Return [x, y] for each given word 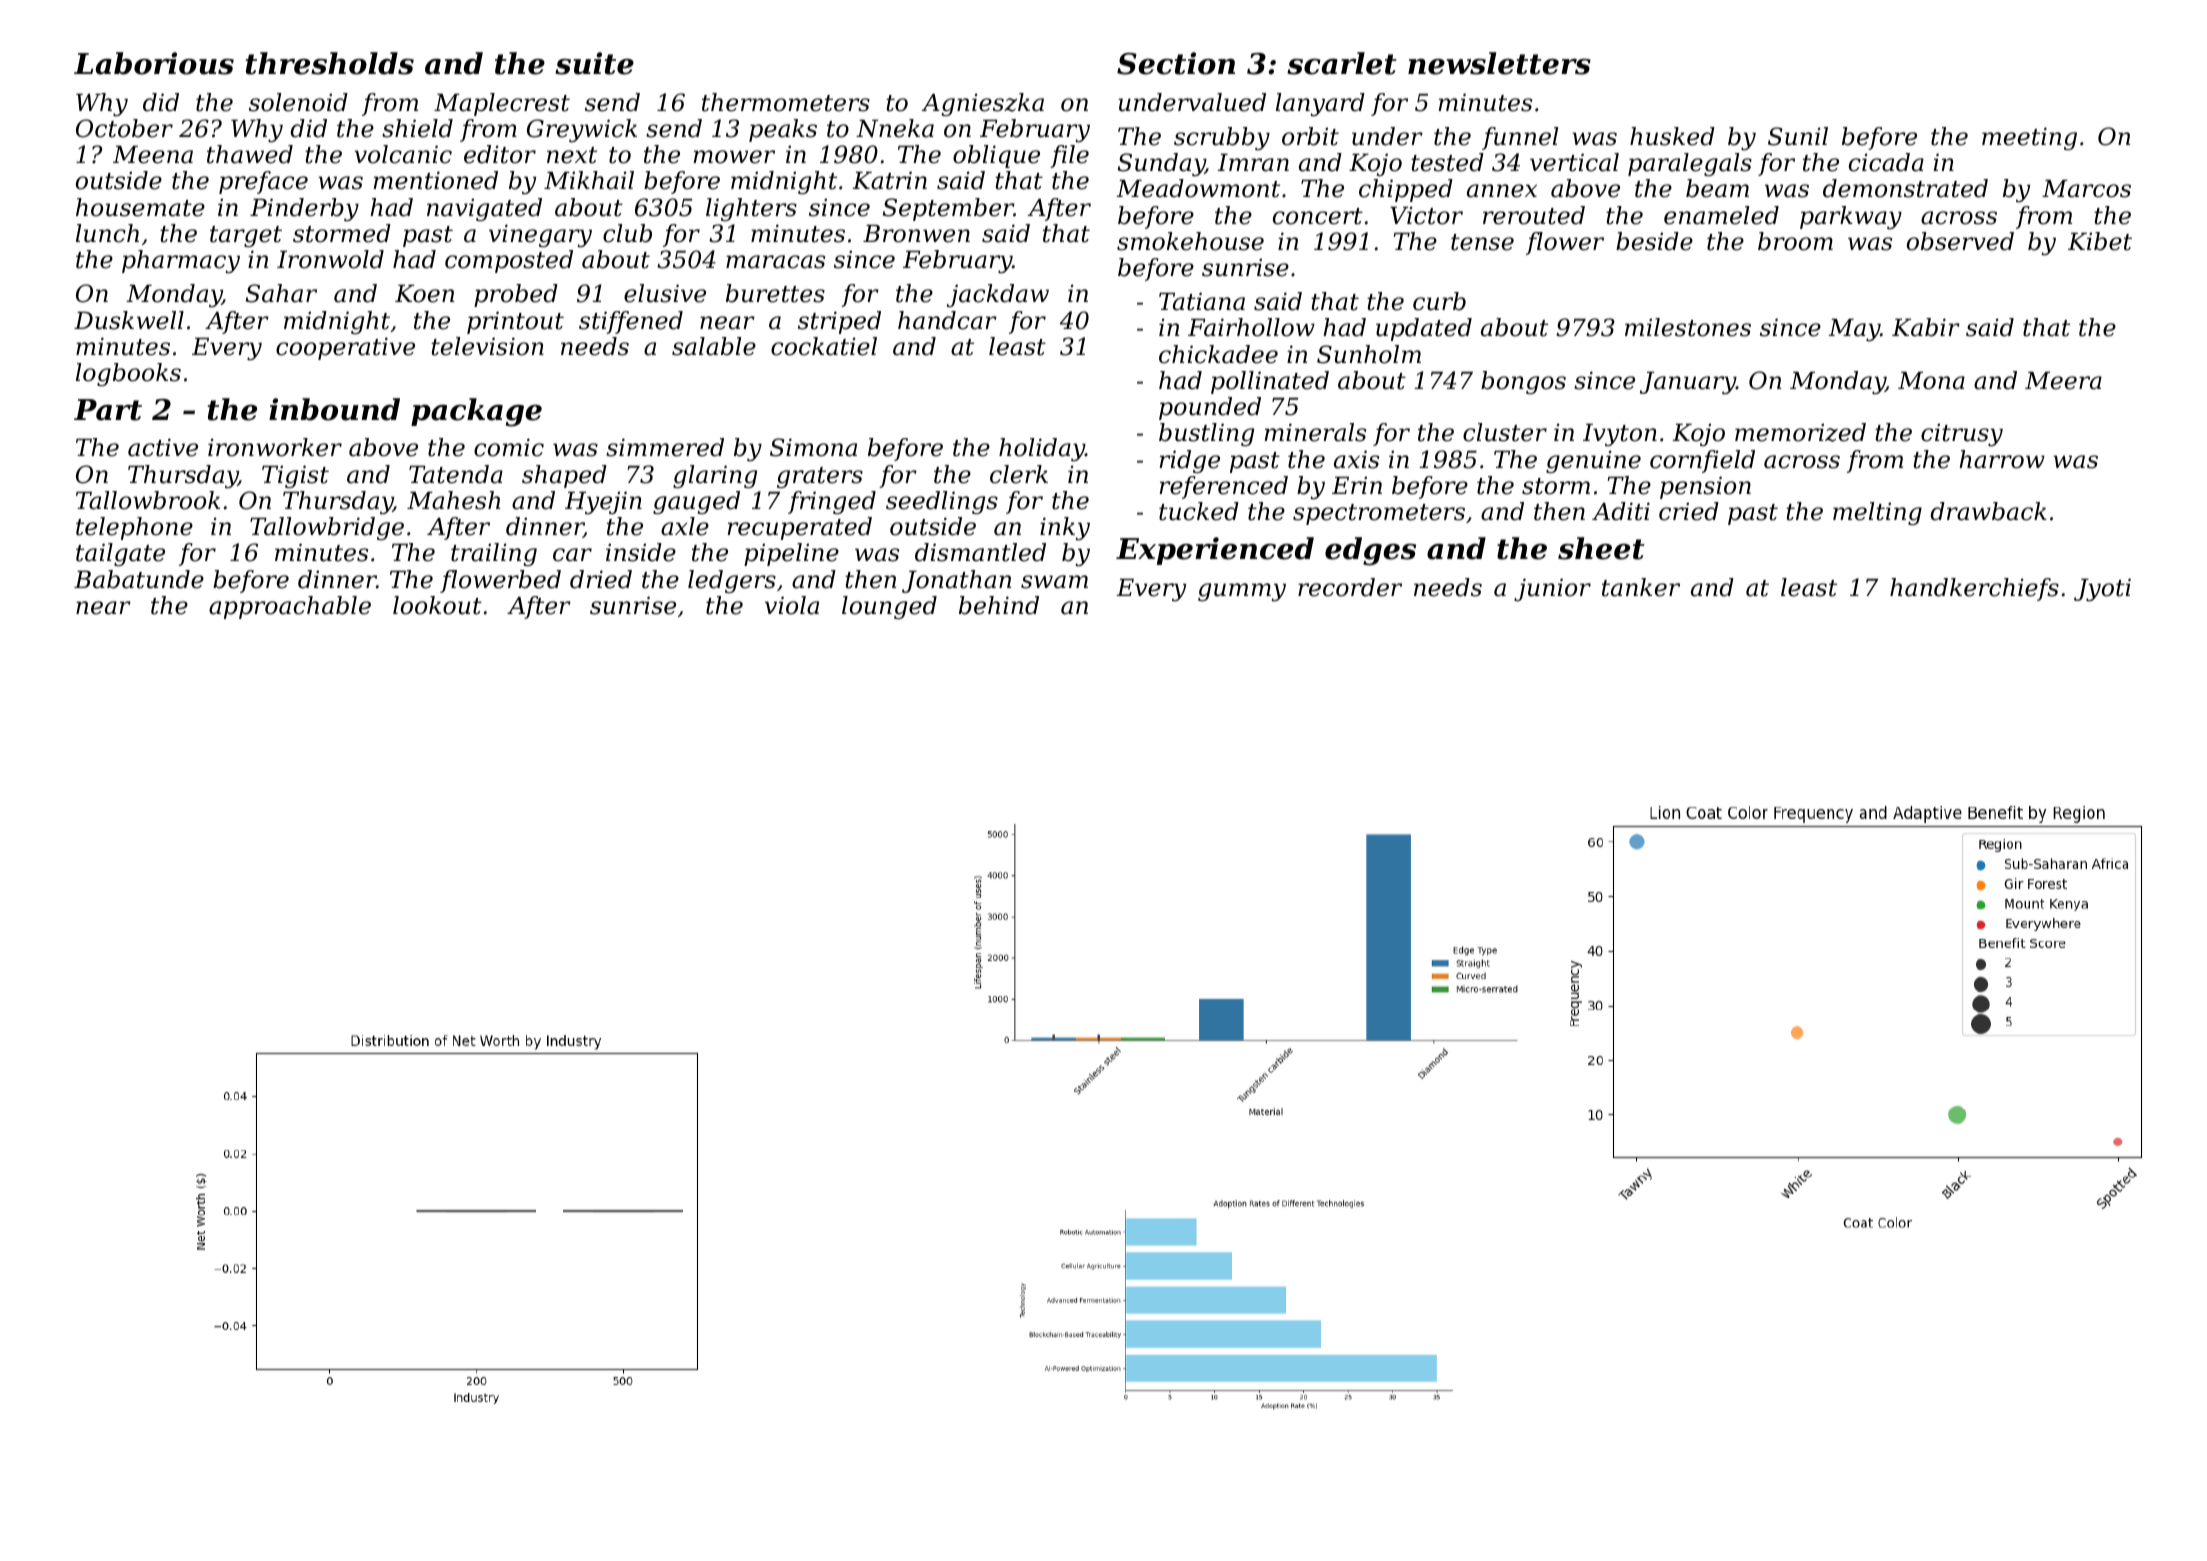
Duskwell [129, 320]
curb [1439, 301]
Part [108, 410]
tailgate [120, 554]
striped [839, 322]
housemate [140, 207]
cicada [1886, 162]
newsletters [1499, 63]
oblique [996, 156]
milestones [1688, 327]
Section [1176, 63]
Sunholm [1369, 354]
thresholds [330, 63]
